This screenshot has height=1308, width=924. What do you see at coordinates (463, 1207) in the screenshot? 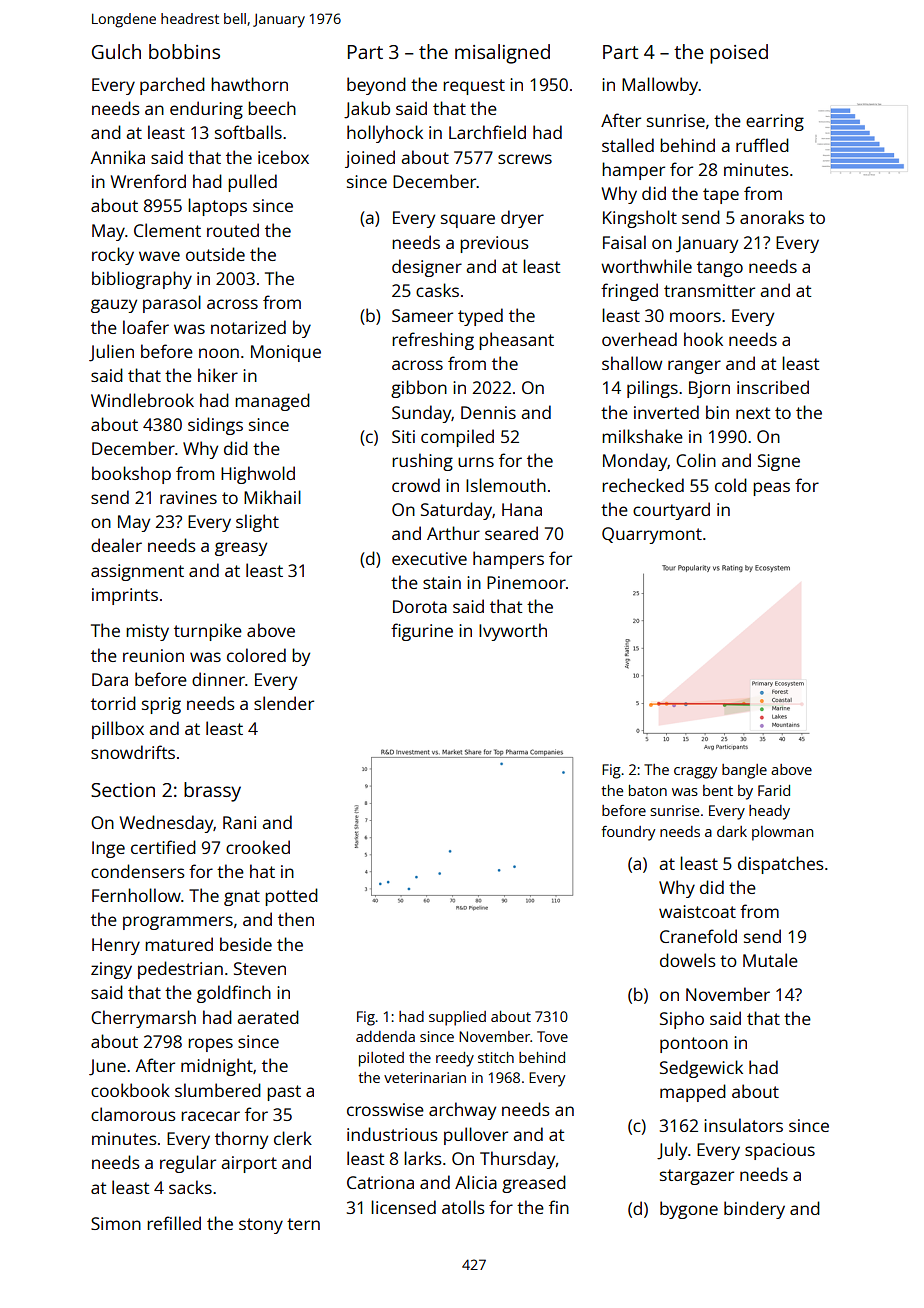
I see `atolls` at bounding box center [463, 1207].
